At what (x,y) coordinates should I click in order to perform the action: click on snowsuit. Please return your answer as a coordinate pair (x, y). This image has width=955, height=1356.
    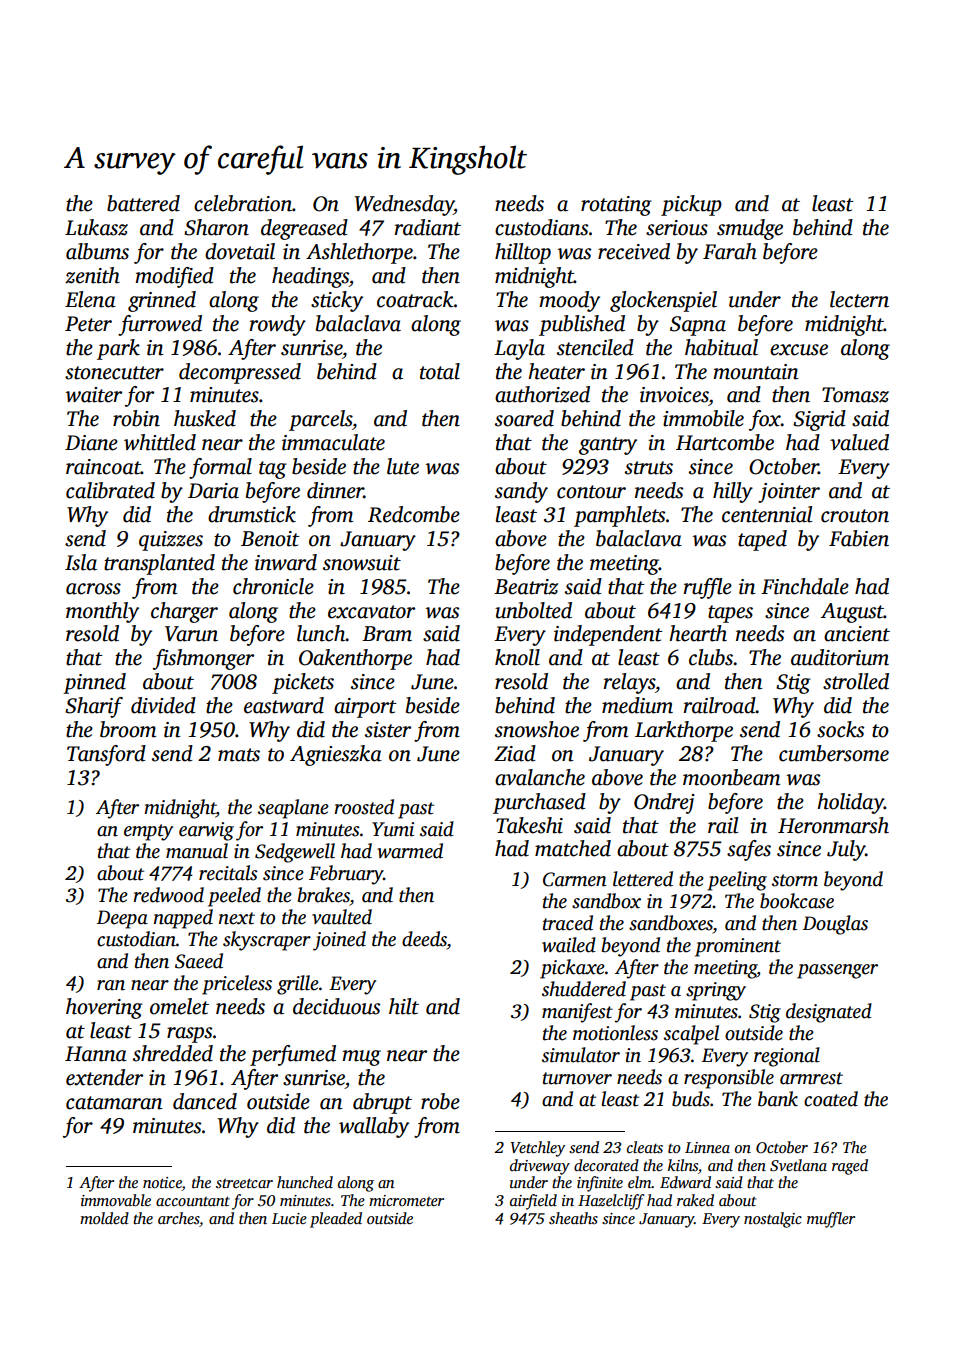
    Looking at the image, I should click on (362, 563).
